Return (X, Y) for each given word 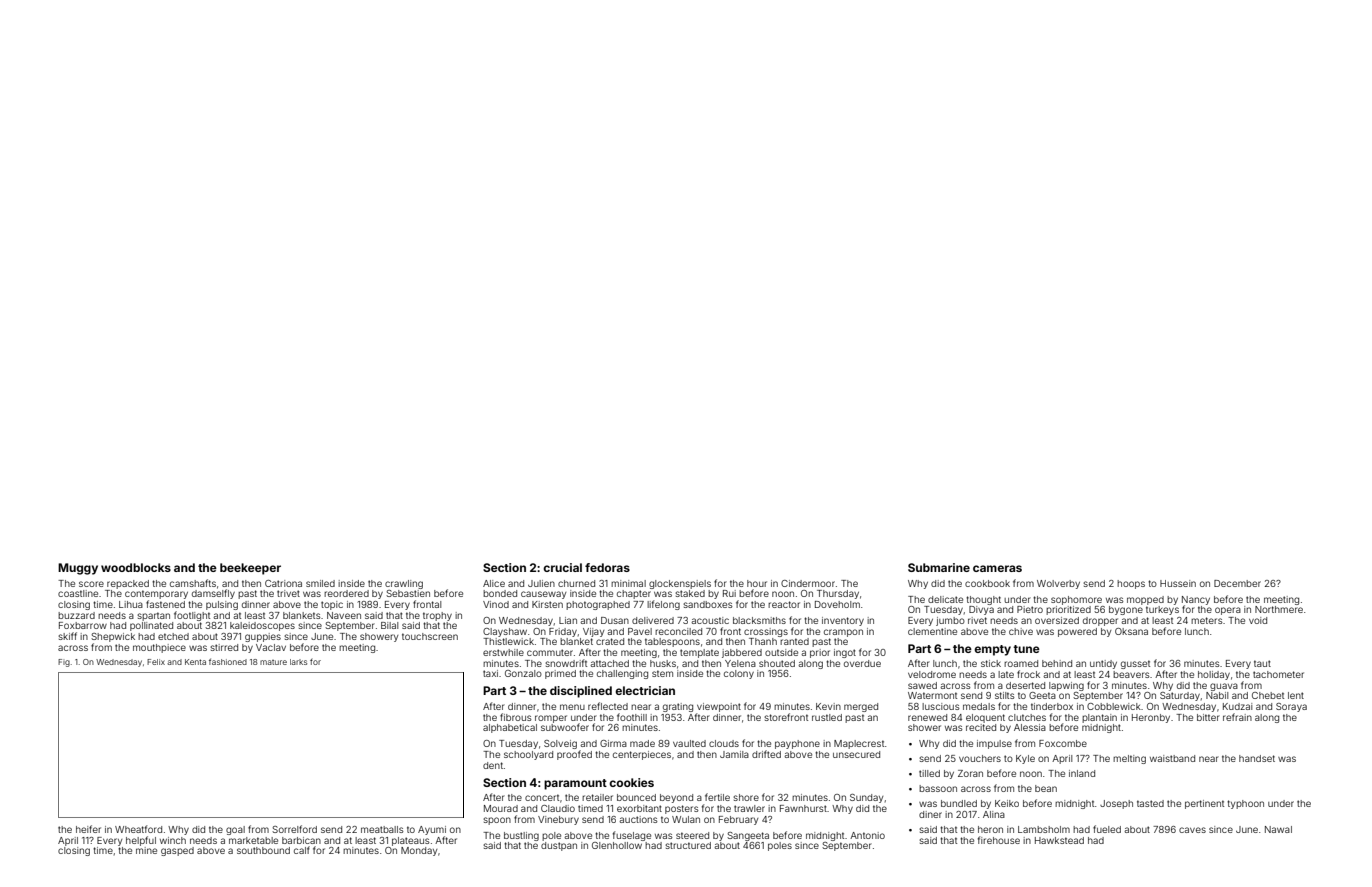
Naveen (344, 615)
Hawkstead (1059, 840)
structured (688, 845)
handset (1257, 758)
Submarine (939, 567)
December (1237, 583)
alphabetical (510, 728)
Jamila (734, 754)
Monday (419, 851)
